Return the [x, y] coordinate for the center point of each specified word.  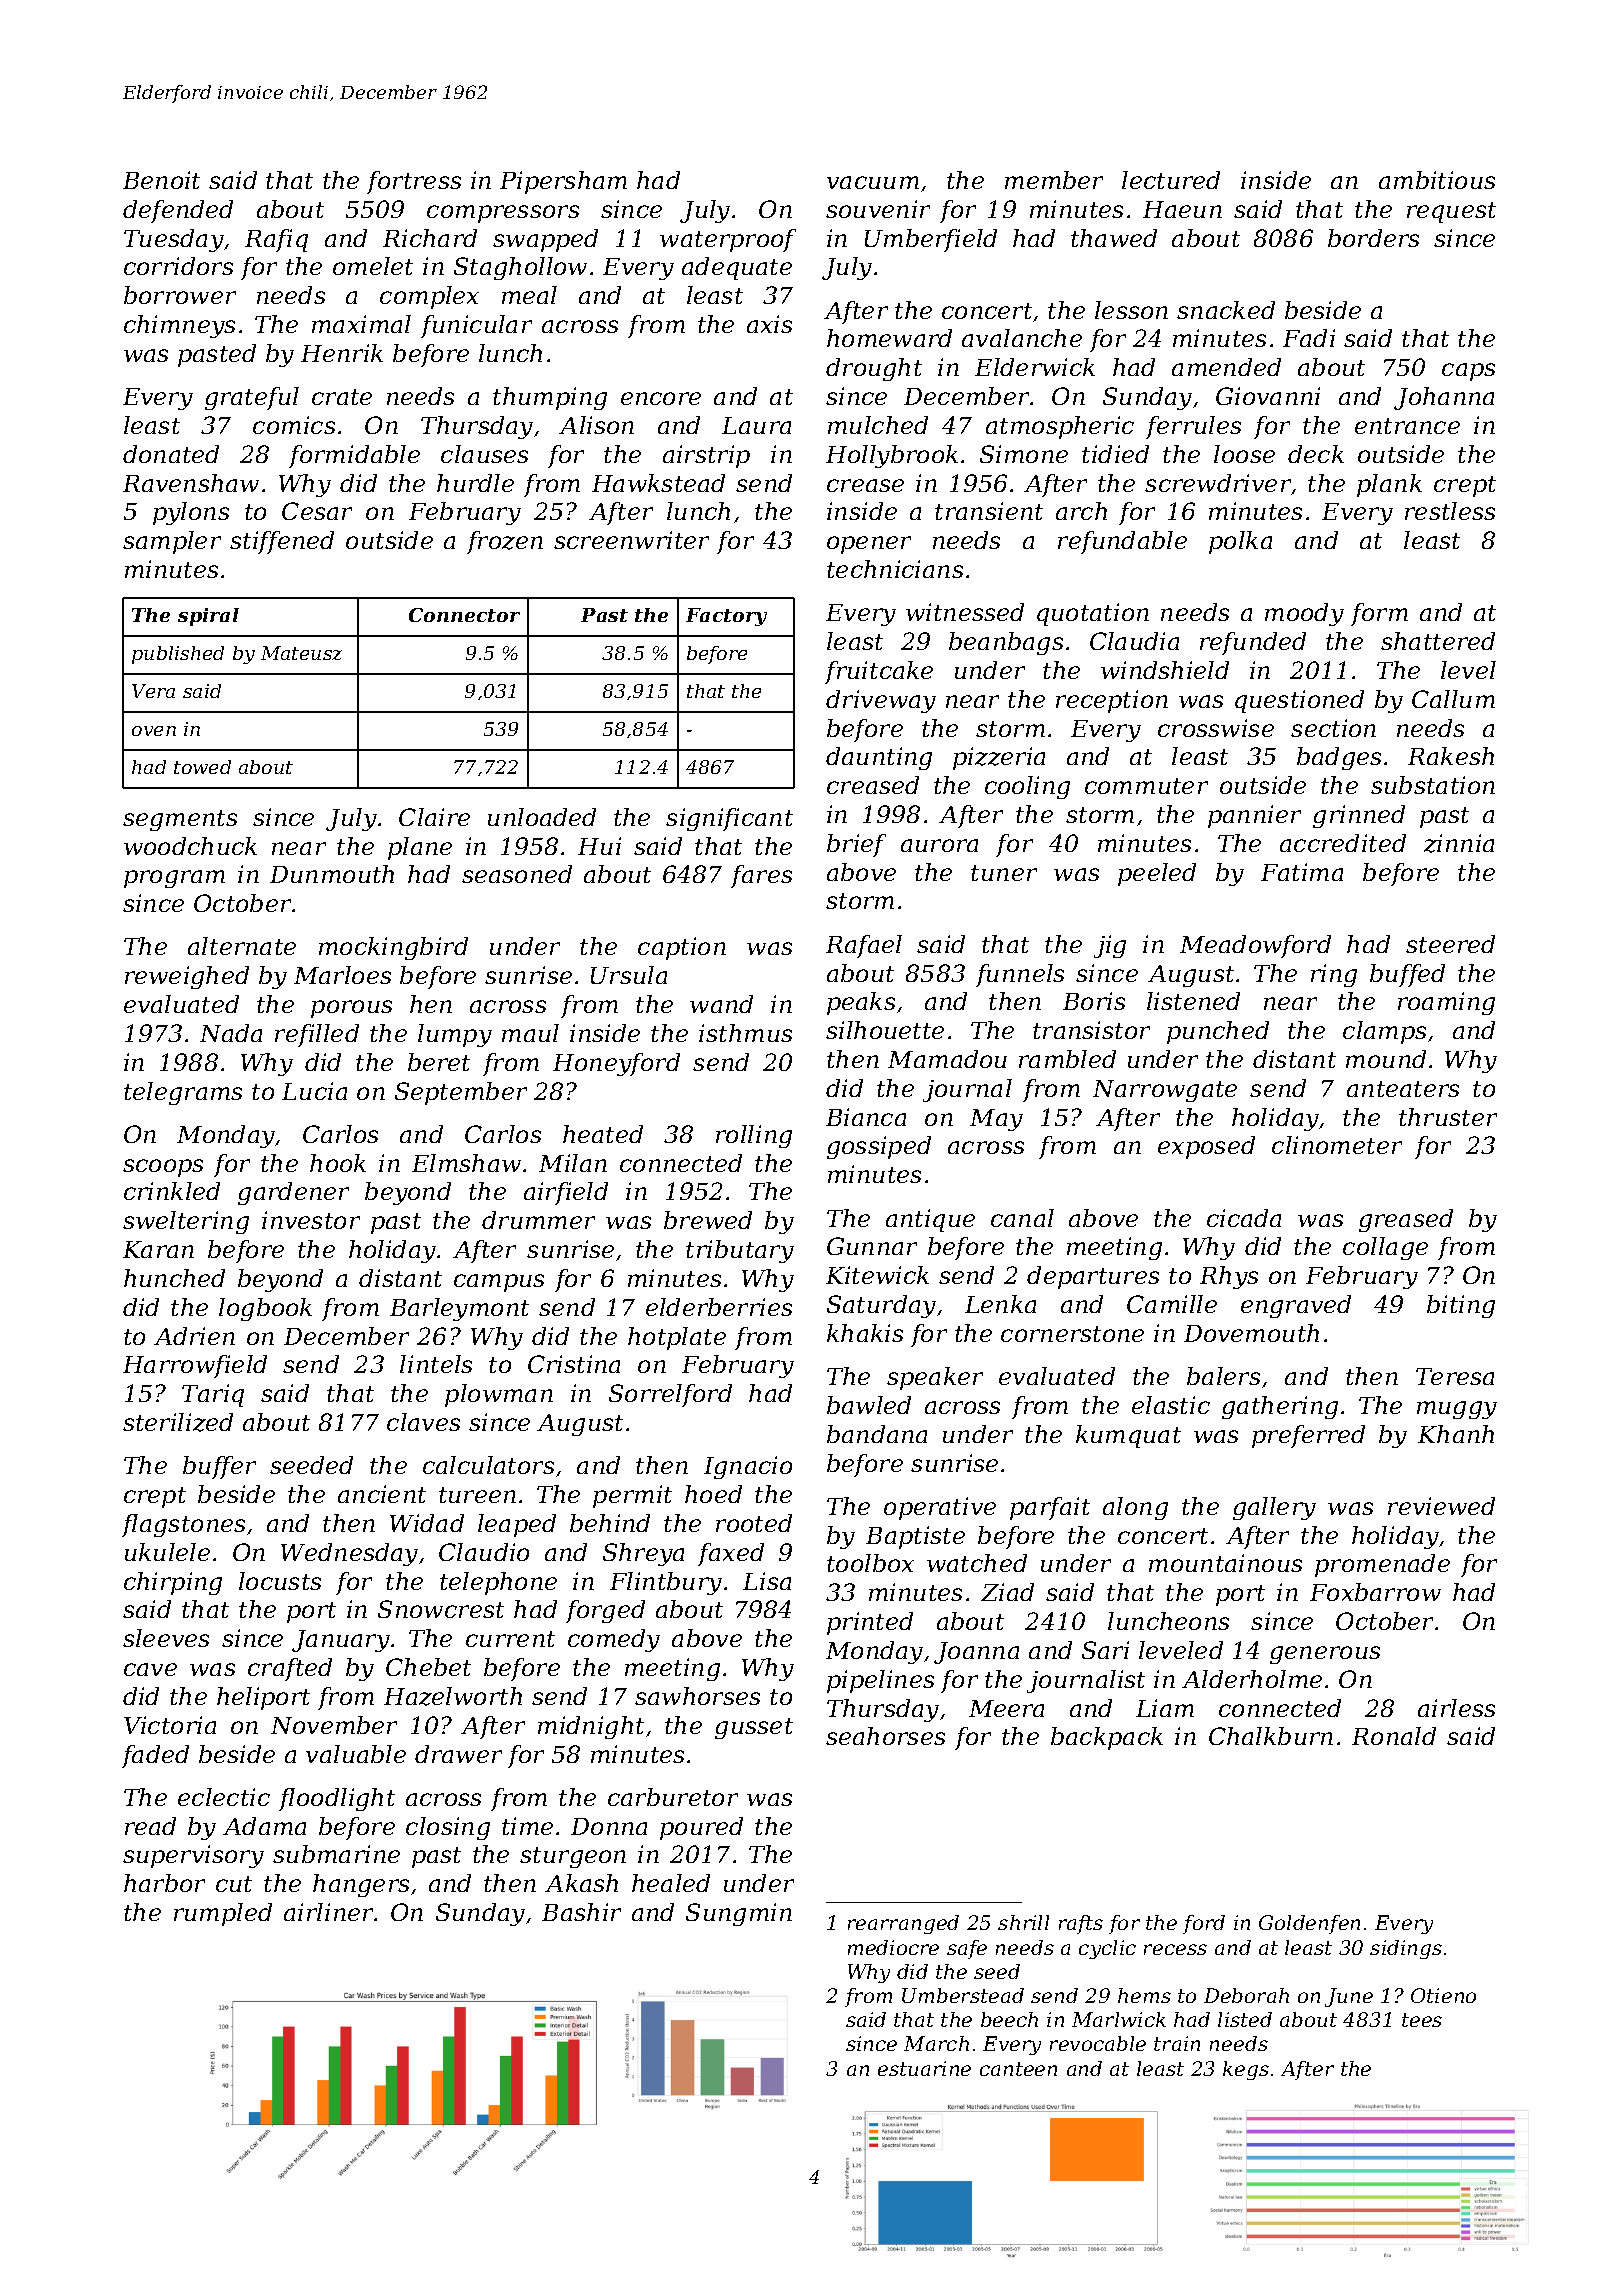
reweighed [187, 977]
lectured [1171, 180]
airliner [329, 1912]
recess [1175, 1949]
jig [1110, 946]
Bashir [581, 1912]
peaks [861, 1003]
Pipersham [563, 182]
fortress [414, 182]
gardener [293, 1193]
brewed [708, 1220]
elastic [1171, 1405]
